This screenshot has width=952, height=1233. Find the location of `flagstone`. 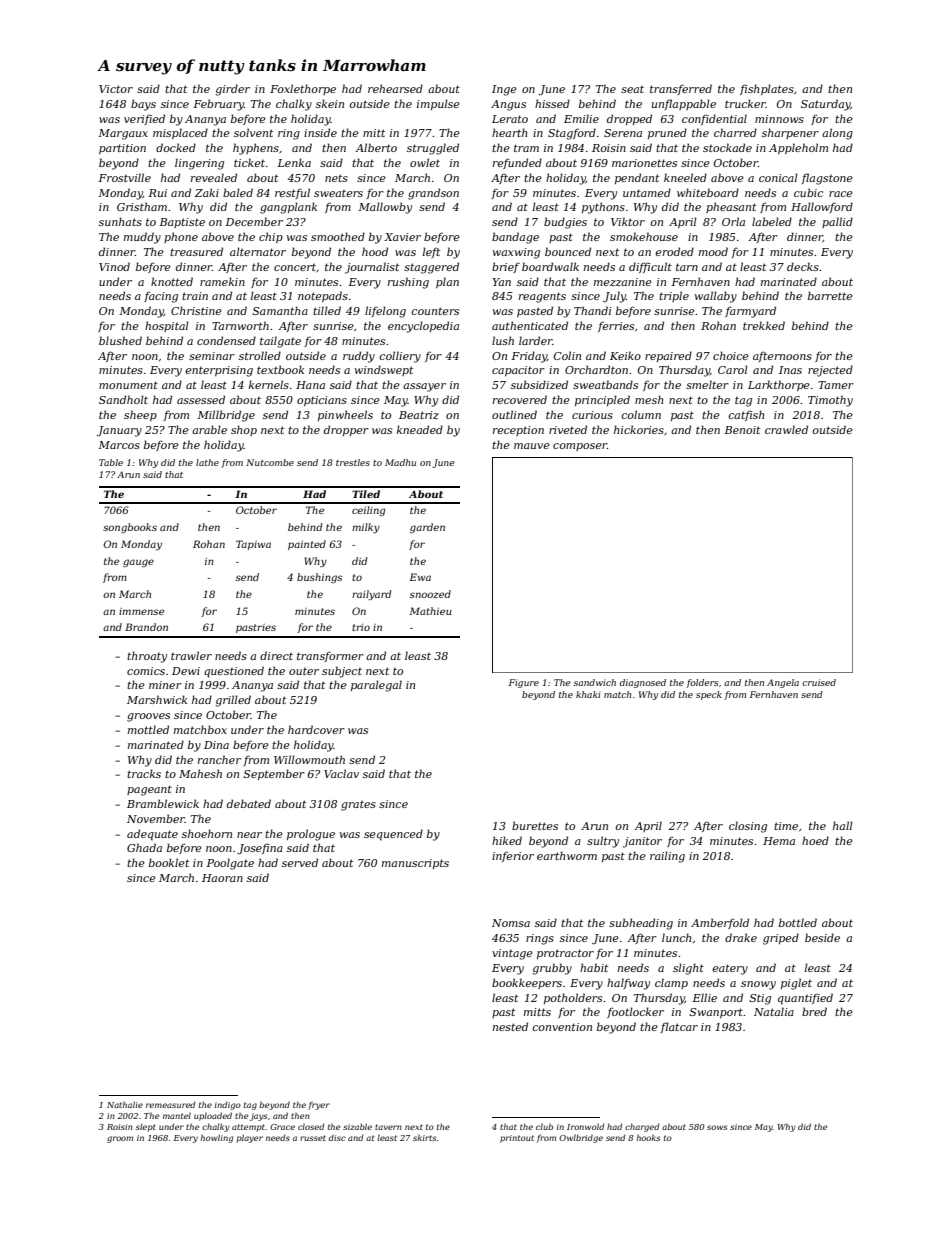

flagstone is located at coordinates (827, 179).
